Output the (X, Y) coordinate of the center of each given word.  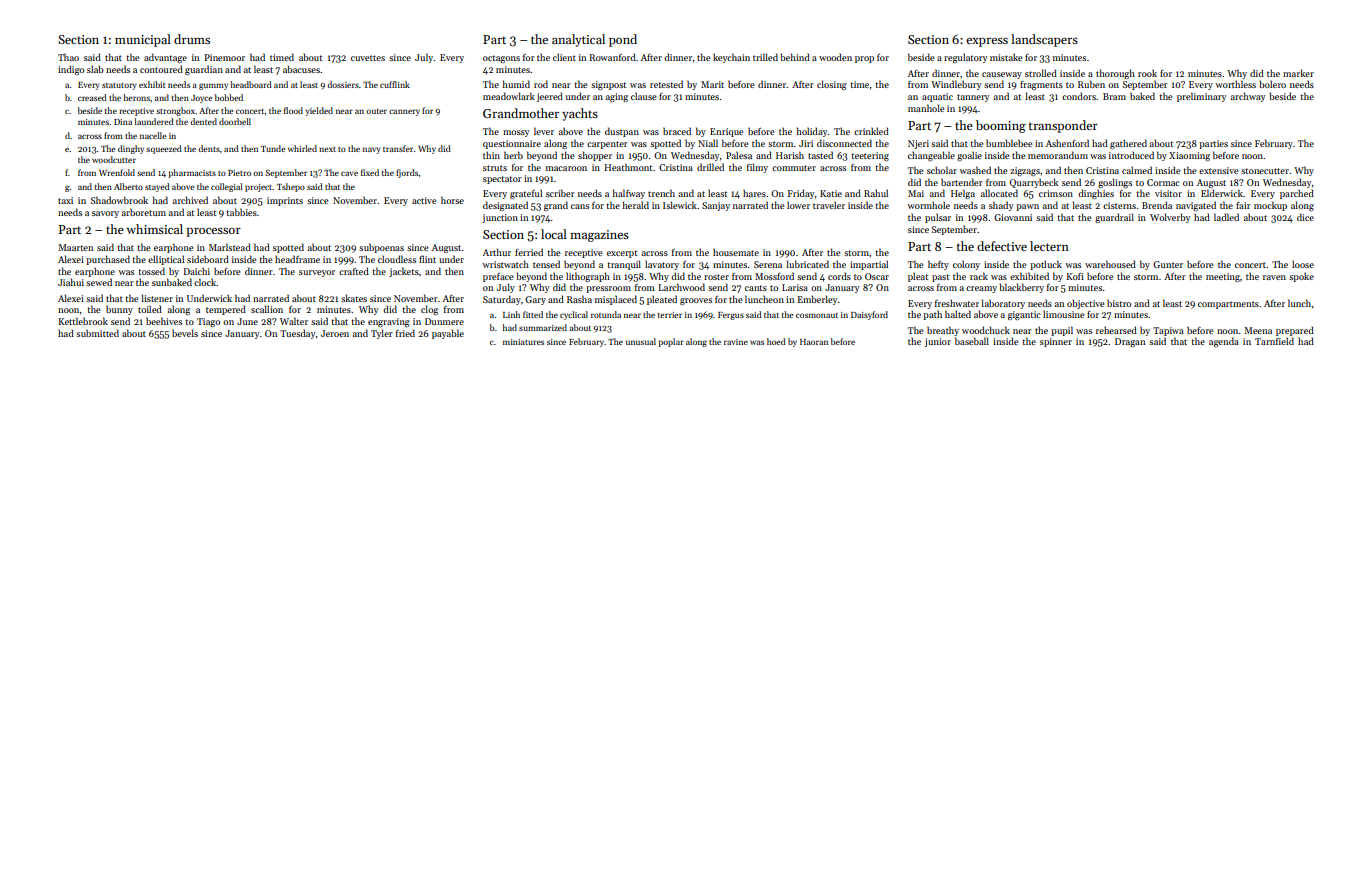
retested (666, 84)
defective (1002, 246)
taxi (65, 200)
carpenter (607, 145)
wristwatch (505, 264)
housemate (736, 252)
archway (1248, 97)
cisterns (1119, 205)
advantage (165, 58)
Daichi (196, 271)
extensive (1218, 170)
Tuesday (297, 334)
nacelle (153, 135)
